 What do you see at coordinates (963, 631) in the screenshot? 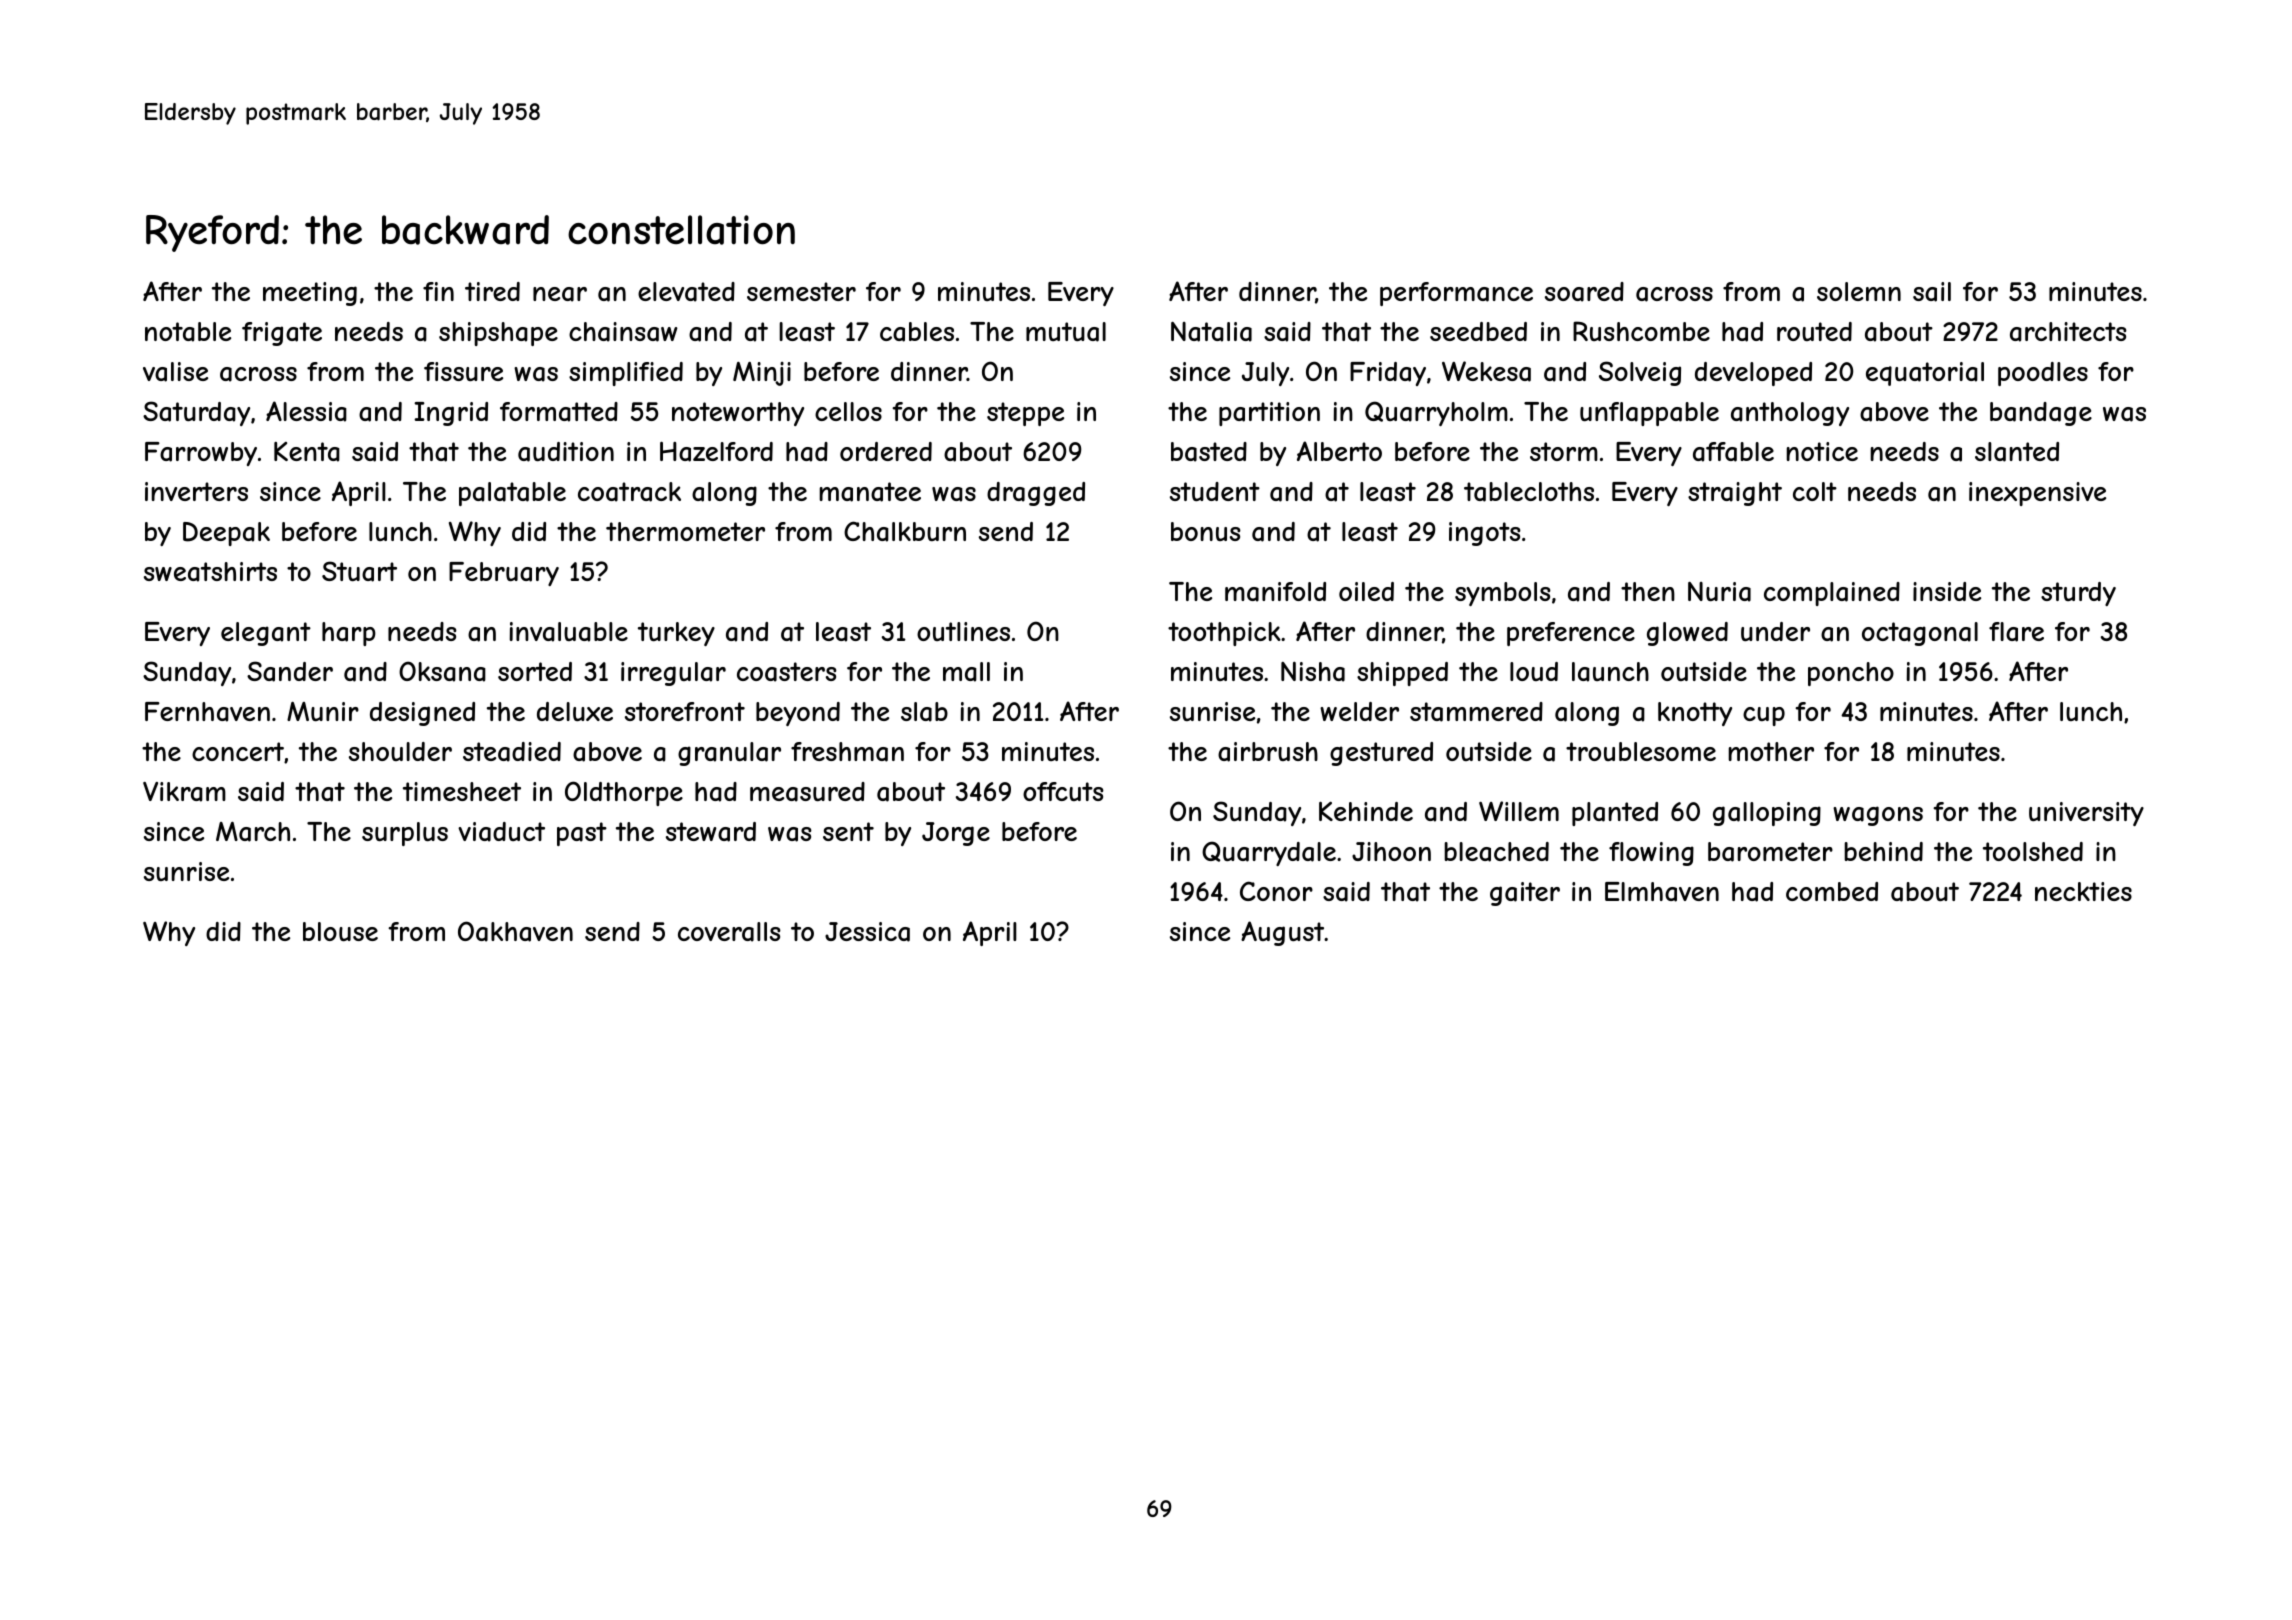
I see `outlines` at bounding box center [963, 631].
